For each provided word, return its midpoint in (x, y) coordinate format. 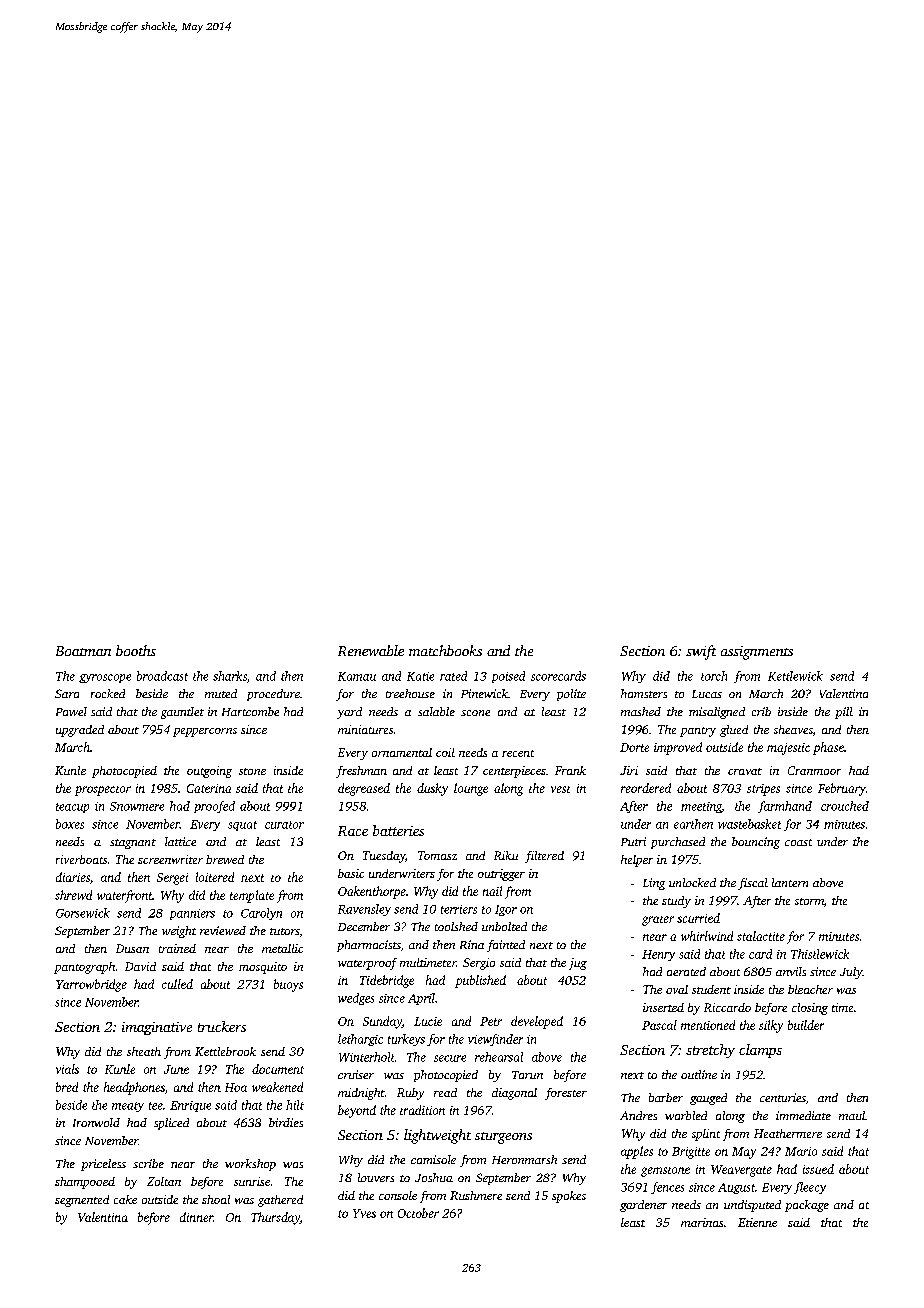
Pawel (71, 711)
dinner (196, 1217)
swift (701, 652)
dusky (432, 789)
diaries (73, 877)
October (418, 1213)
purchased (678, 843)
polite (571, 695)
